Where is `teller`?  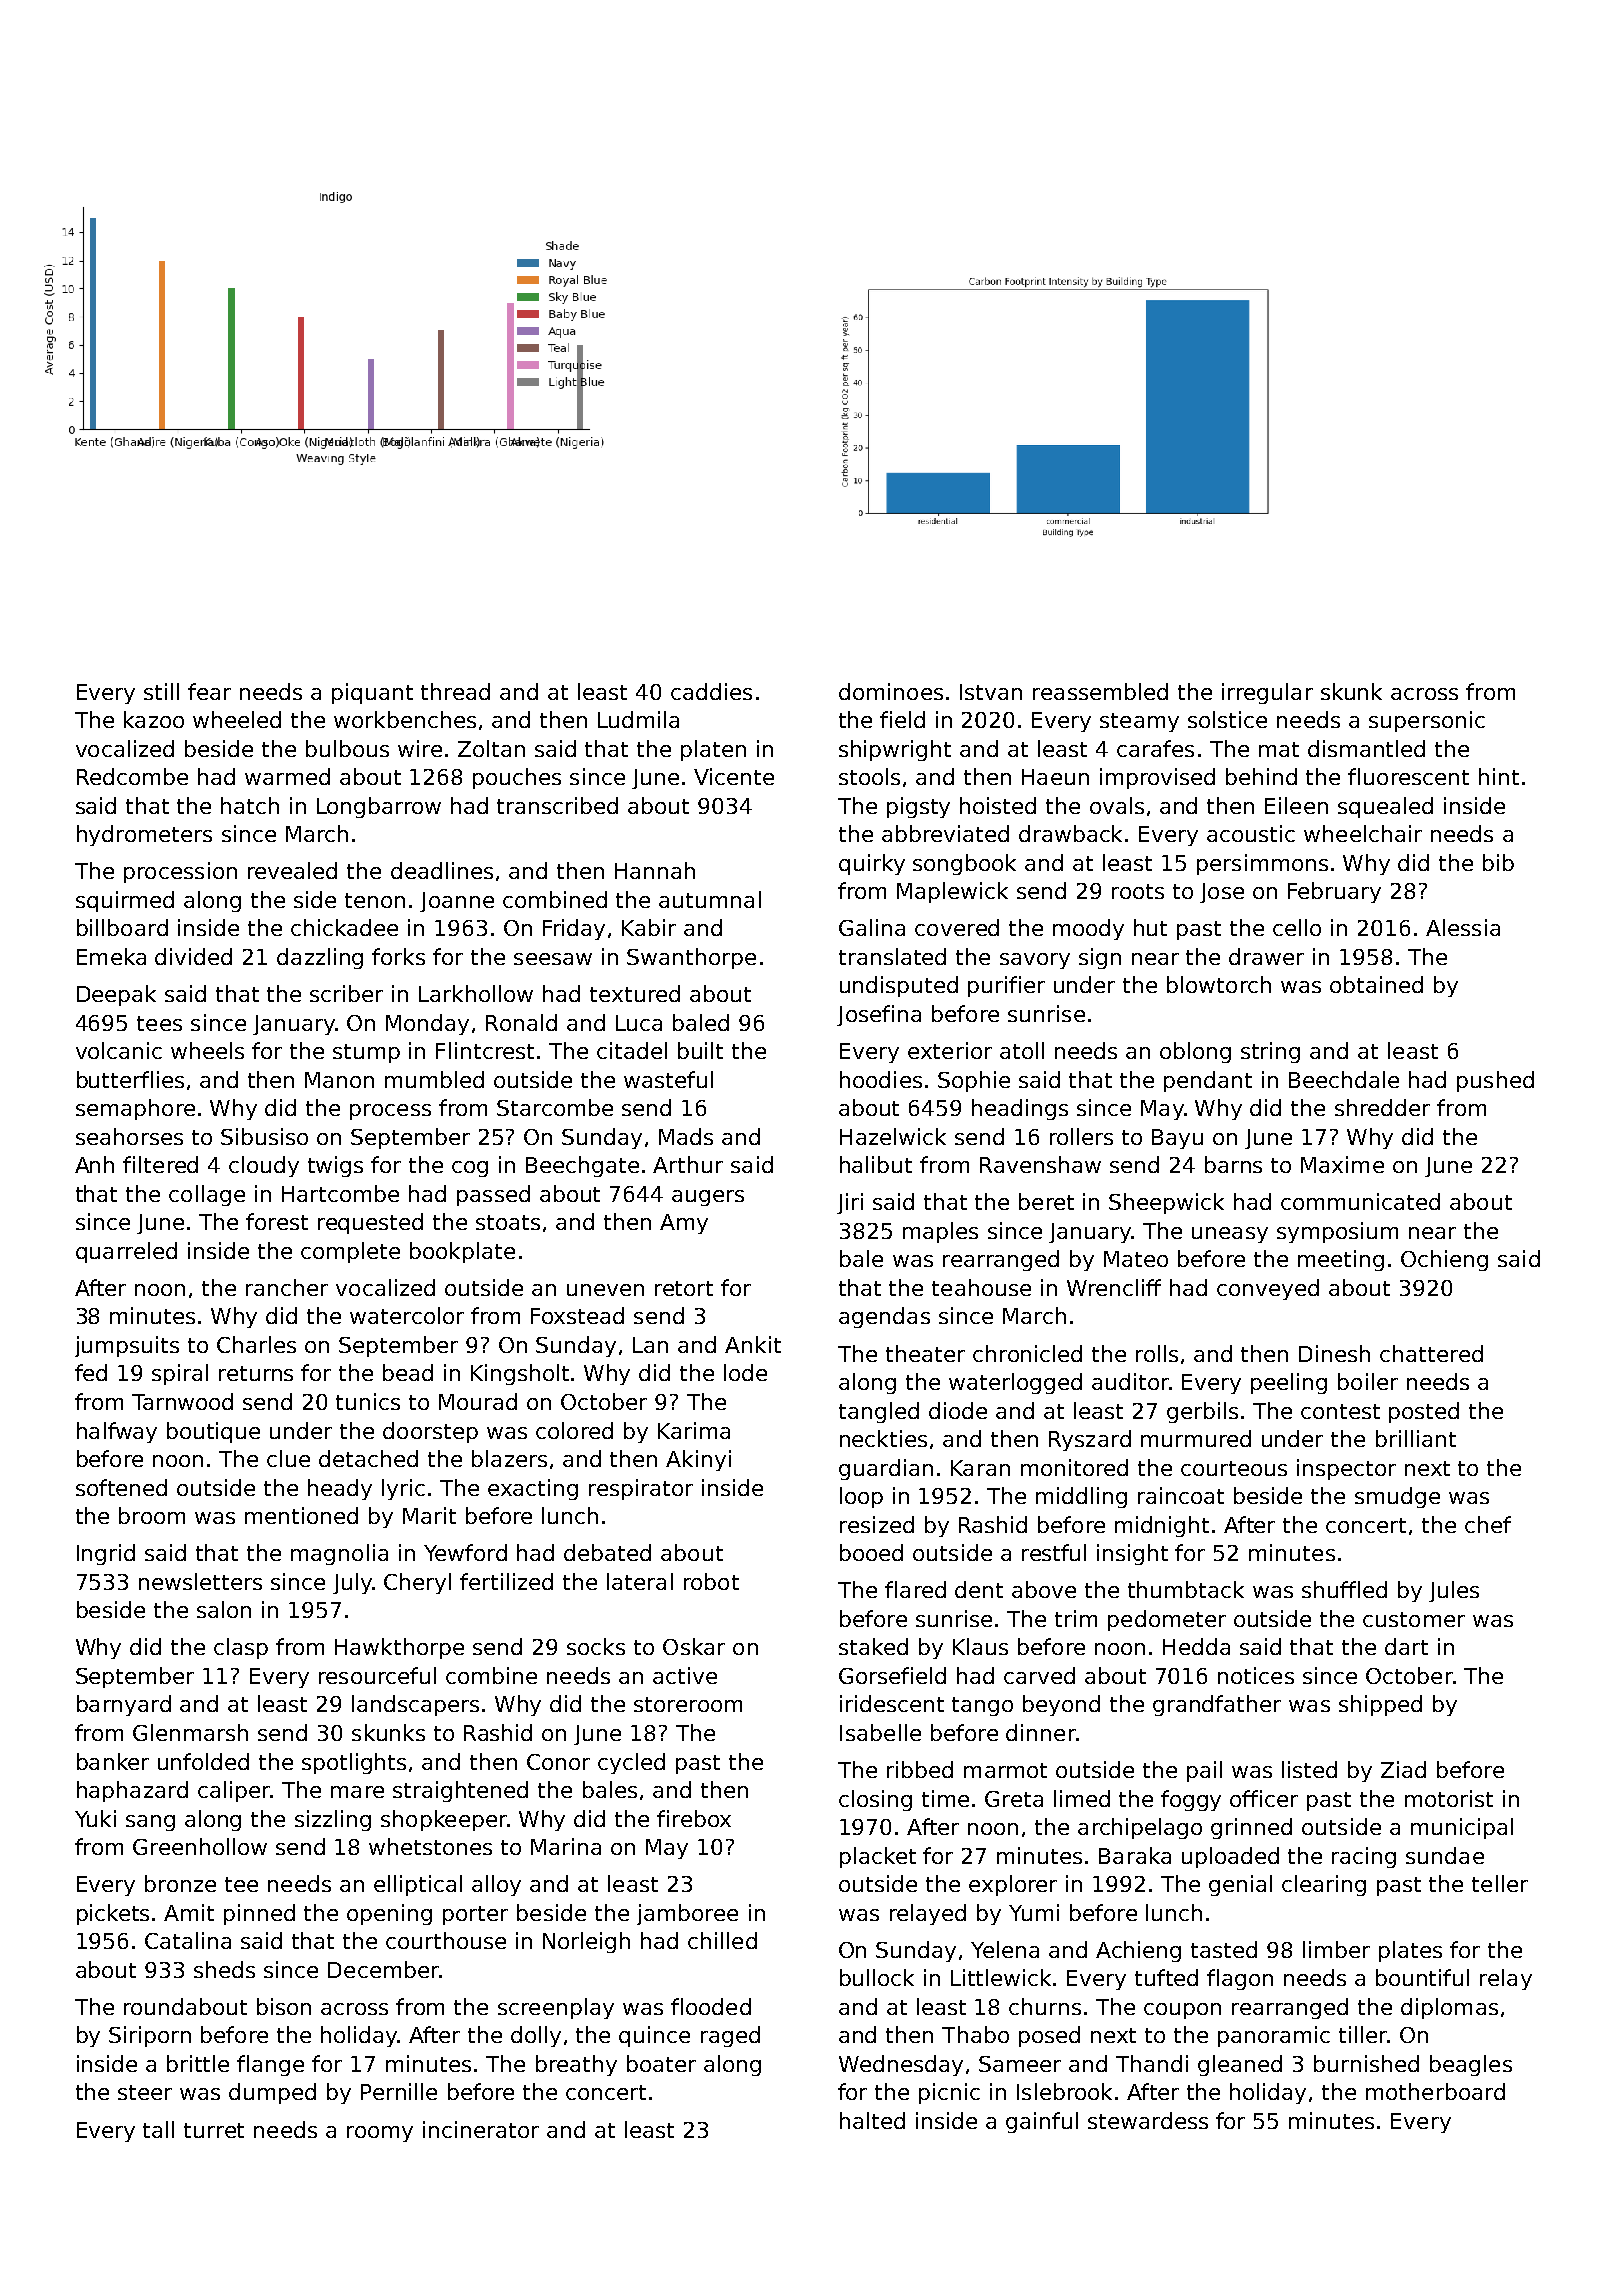 teller is located at coordinates (1500, 1883).
